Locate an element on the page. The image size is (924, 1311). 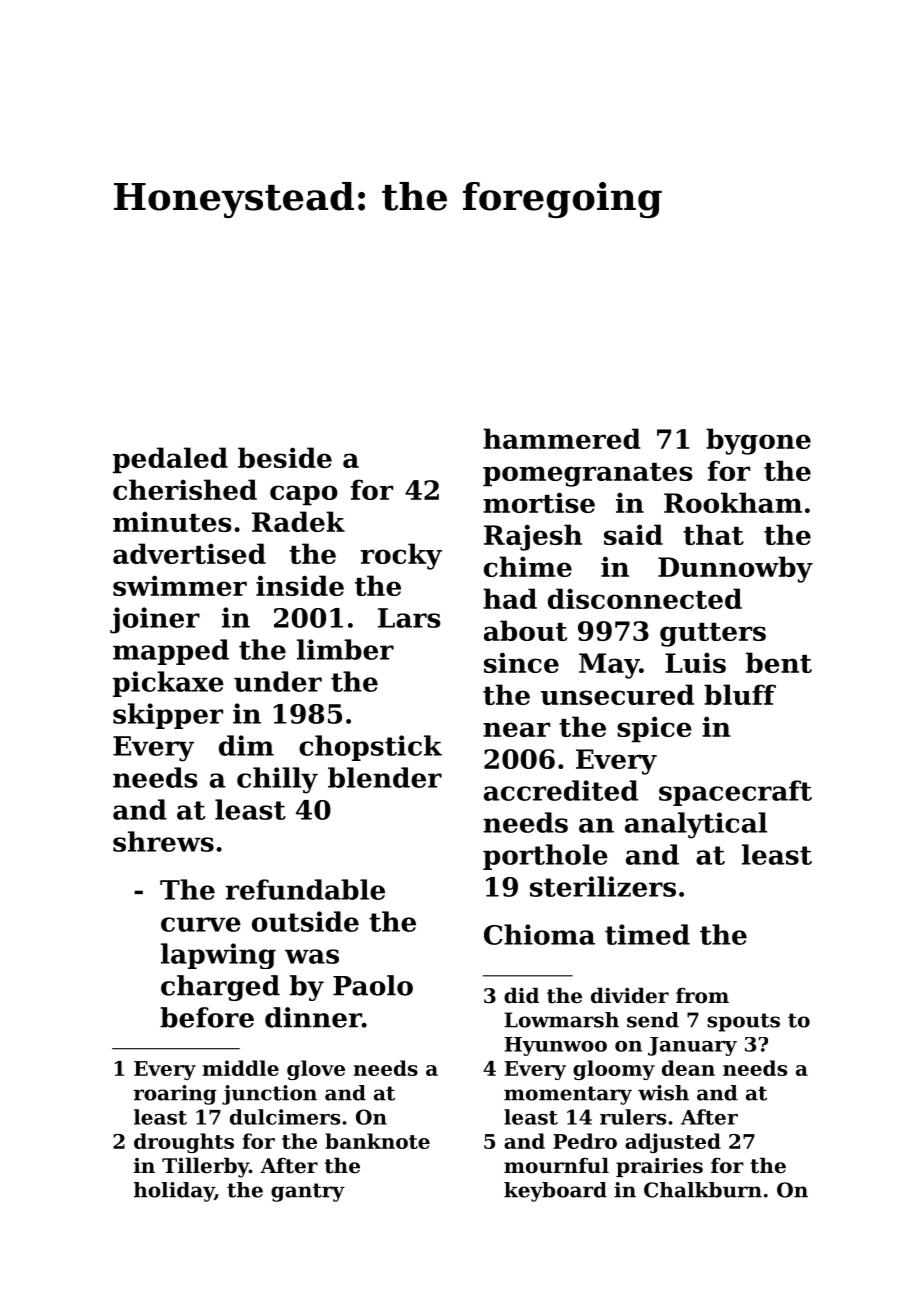
Paolo is located at coordinates (373, 985).
